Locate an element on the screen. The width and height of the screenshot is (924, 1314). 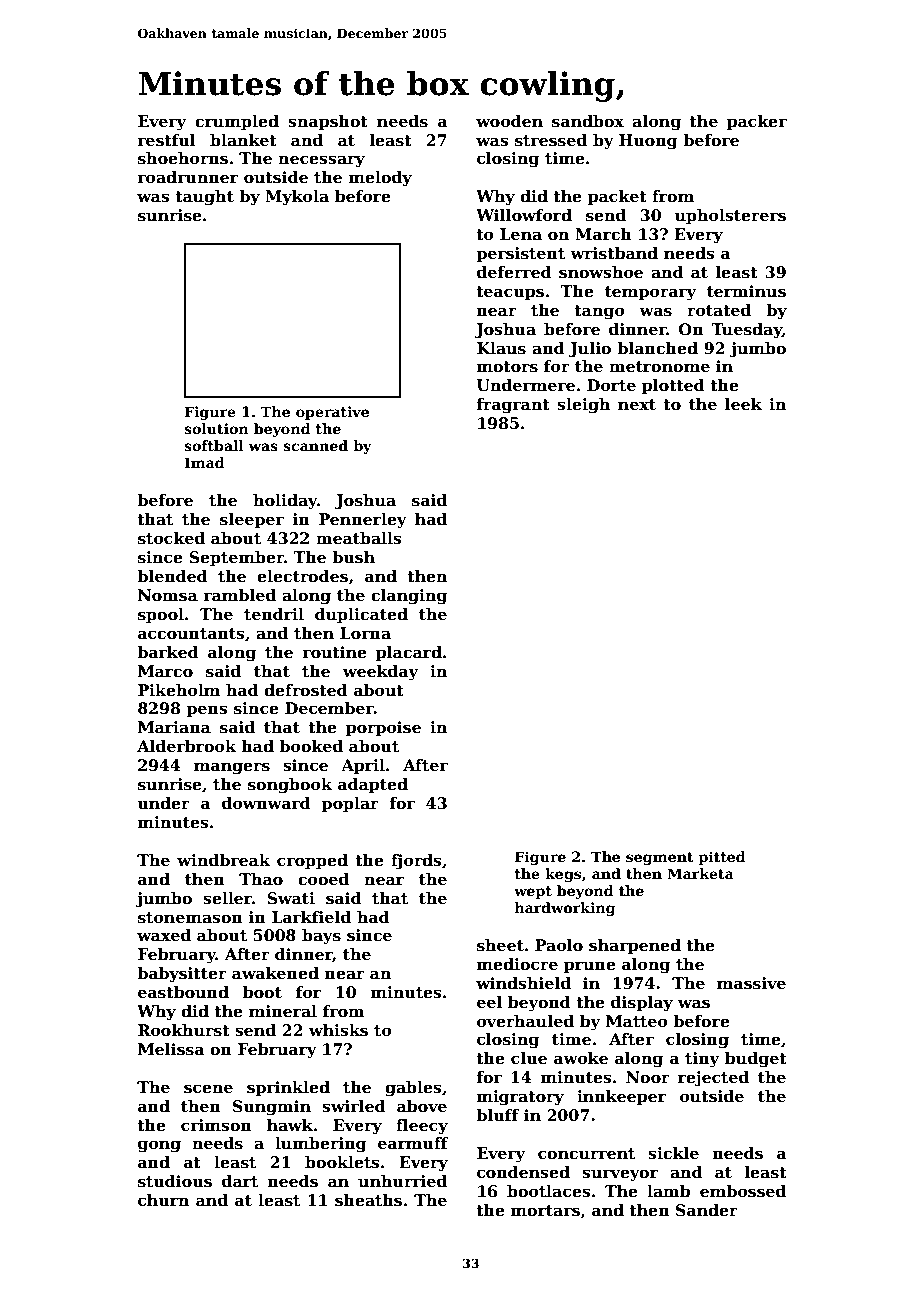
Marketa is located at coordinates (700, 873).
